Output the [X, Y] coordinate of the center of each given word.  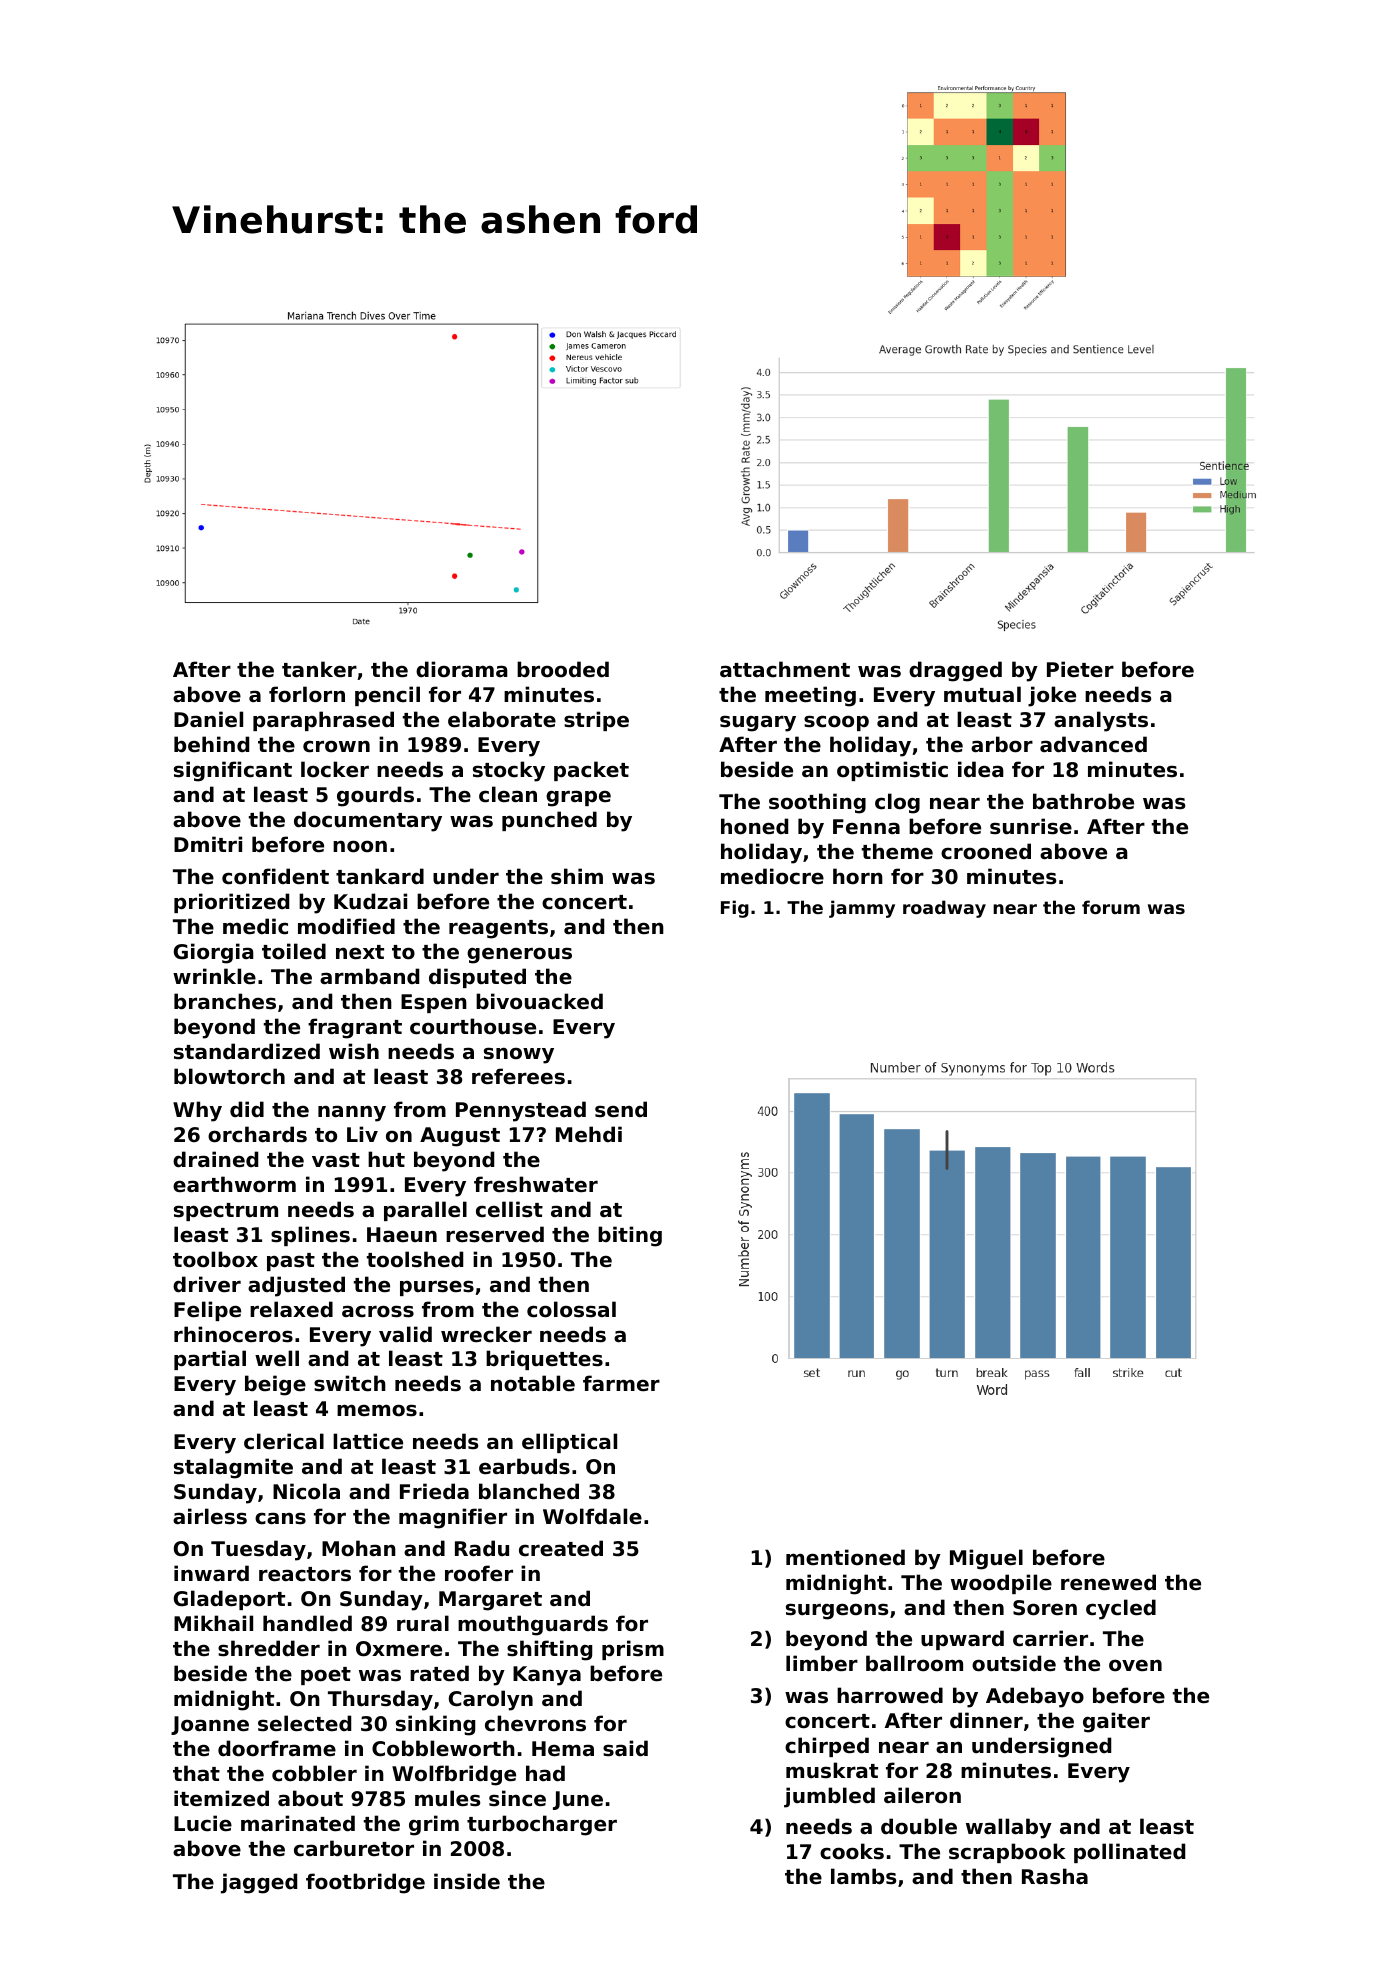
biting [630, 1236]
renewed [1108, 1582]
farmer [621, 1383]
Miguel [986, 1559]
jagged [259, 1883]
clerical [284, 1441]
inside [467, 1881]
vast [336, 1160]
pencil [387, 696]
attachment [785, 669]
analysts [1101, 721]
